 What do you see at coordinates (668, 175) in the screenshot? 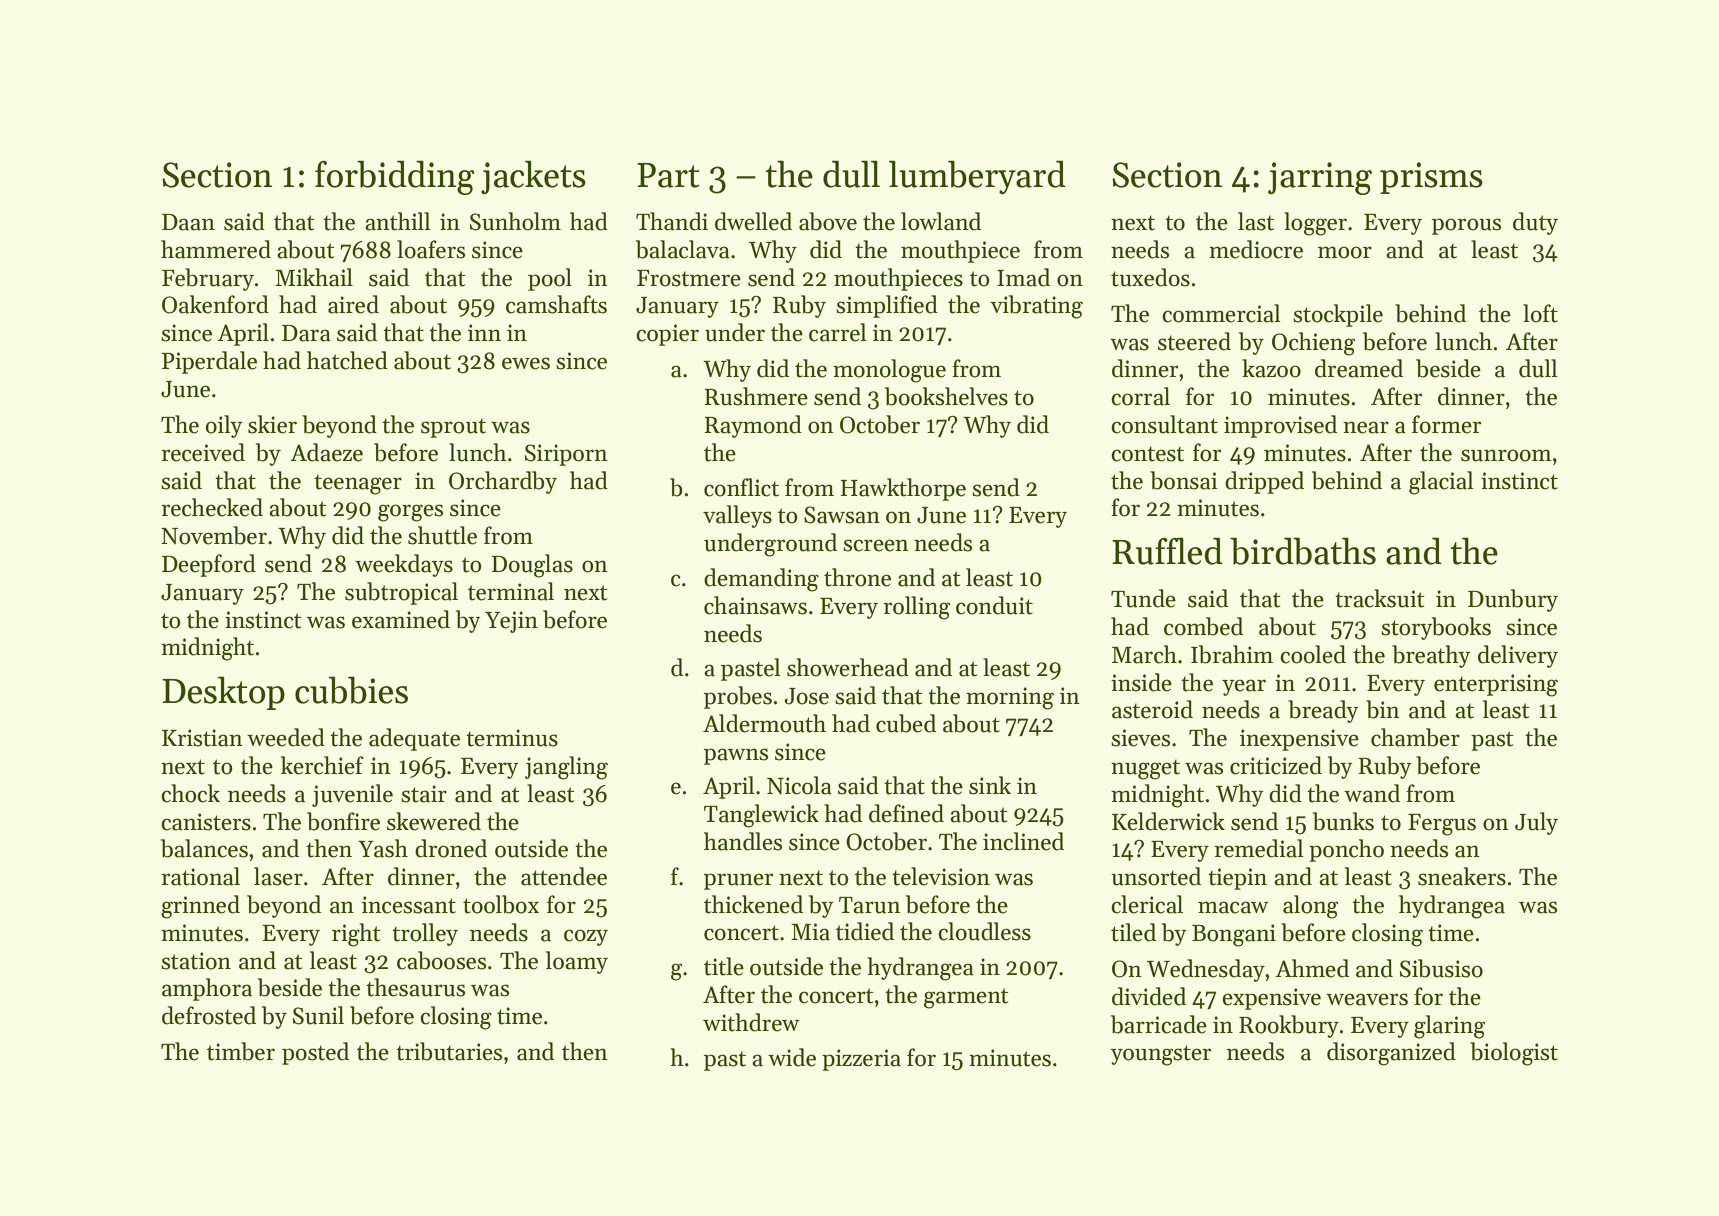
I see `Part` at bounding box center [668, 175].
